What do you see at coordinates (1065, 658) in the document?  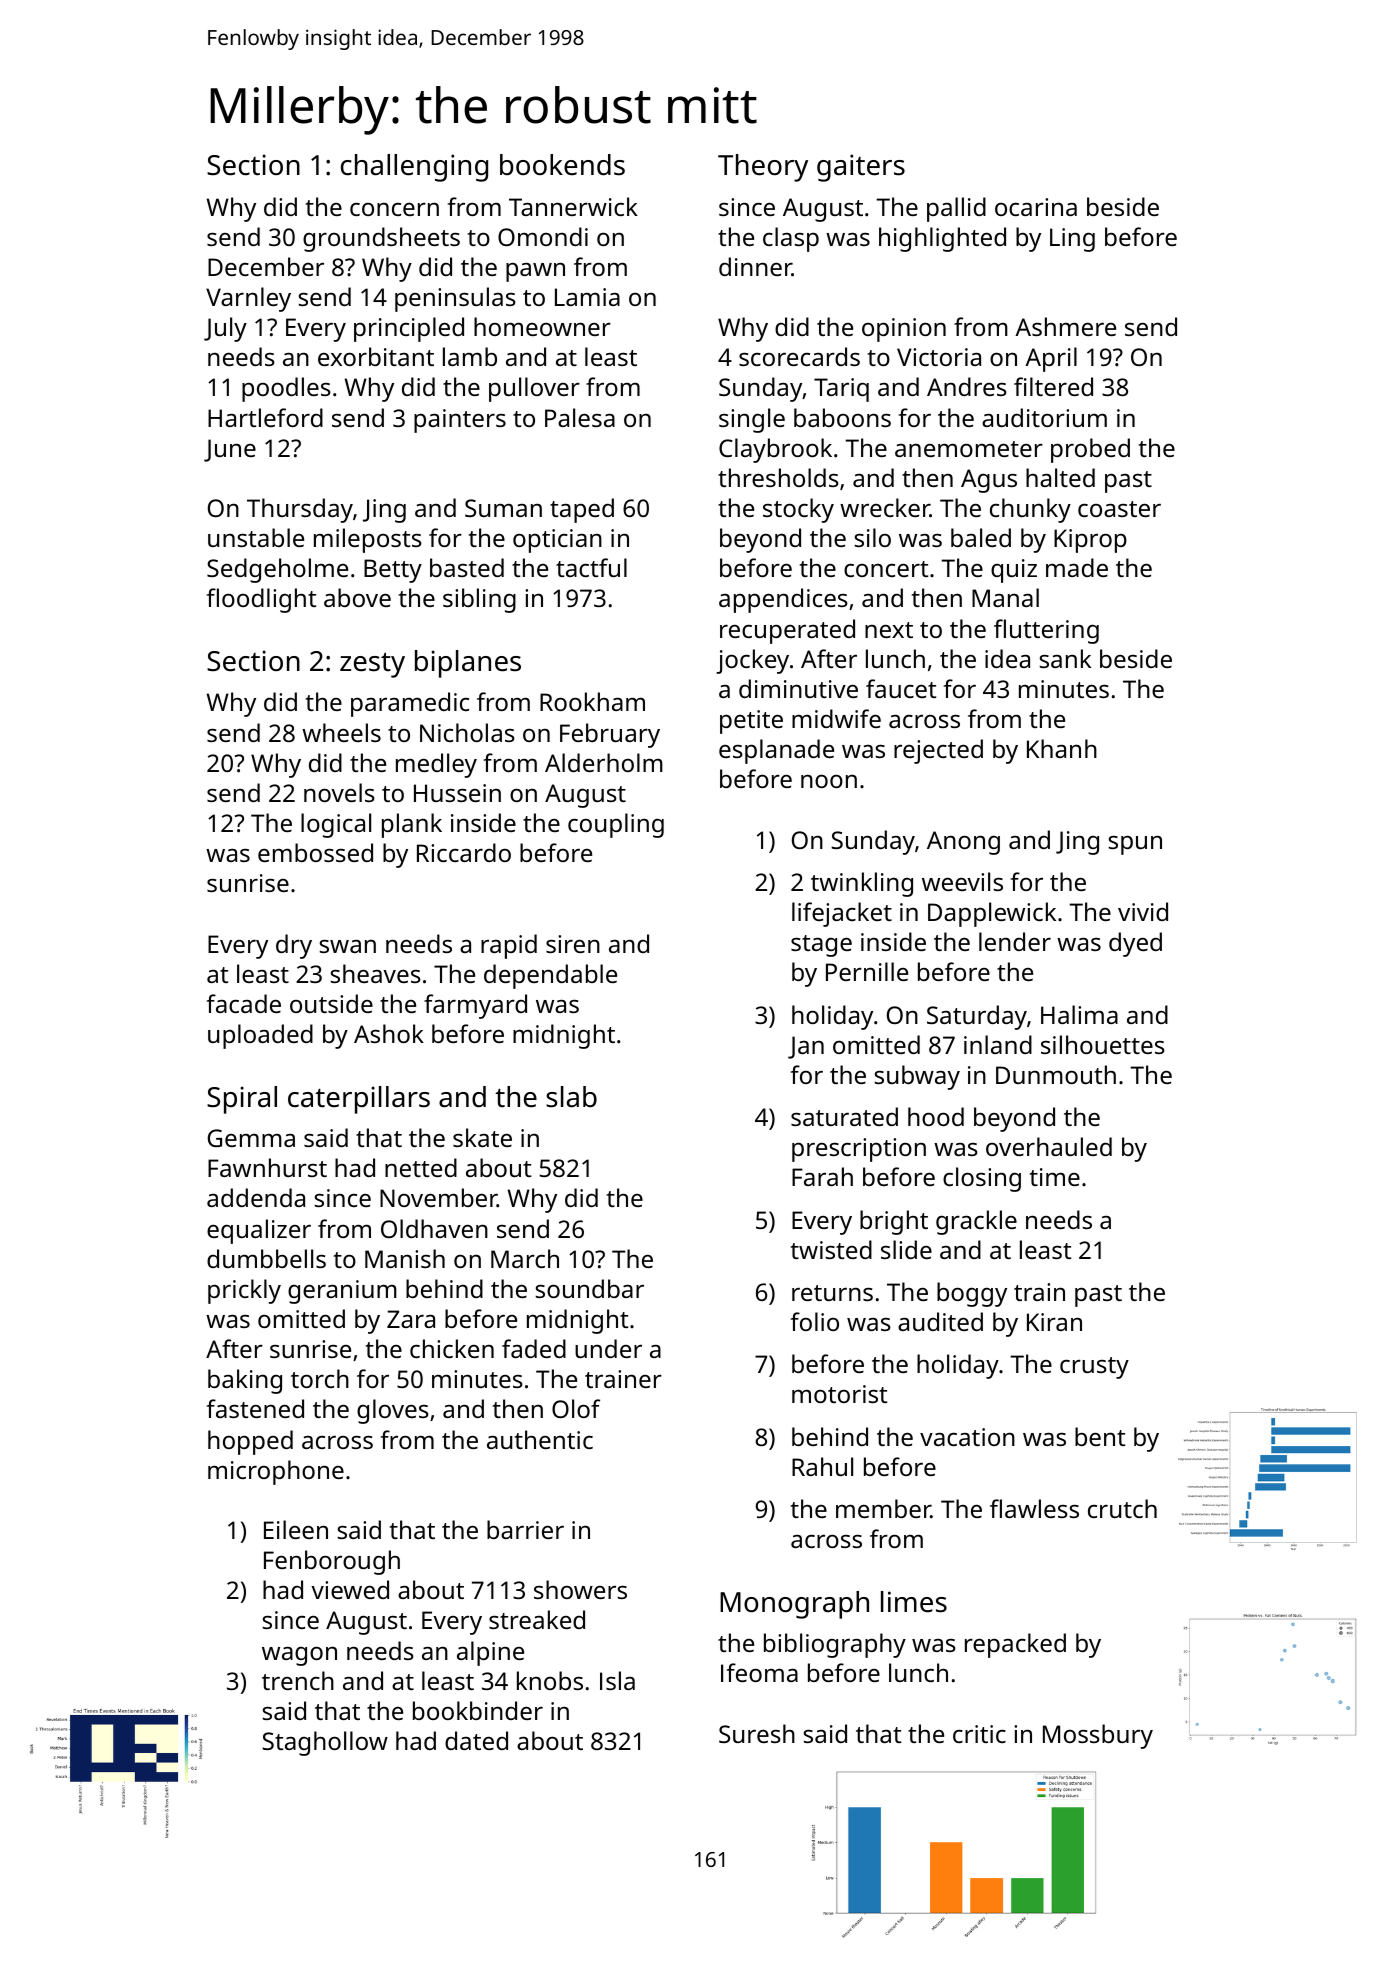 I see `sank` at bounding box center [1065, 658].
